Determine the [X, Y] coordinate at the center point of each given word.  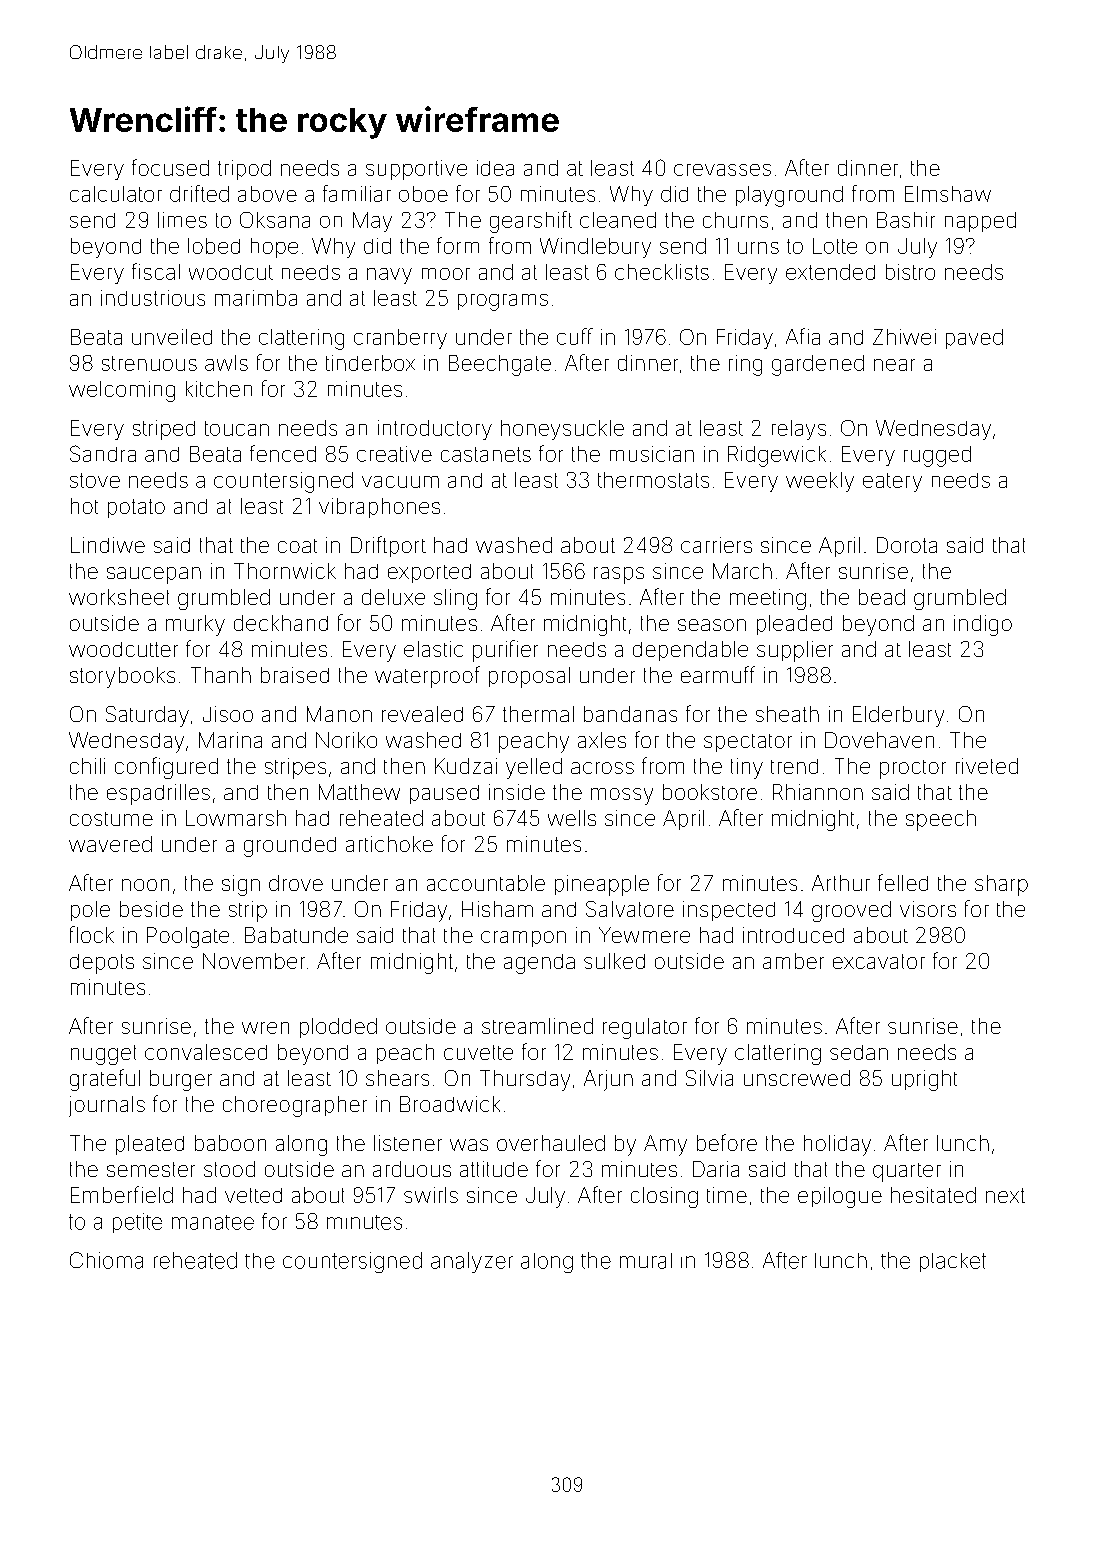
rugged [937, 456]
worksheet [119, 597]
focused [170, 167]
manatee [213, 1222]
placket [953, 1262]
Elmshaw [948, 194]
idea [495, 168]
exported [429, 573]
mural [646, 1261]
